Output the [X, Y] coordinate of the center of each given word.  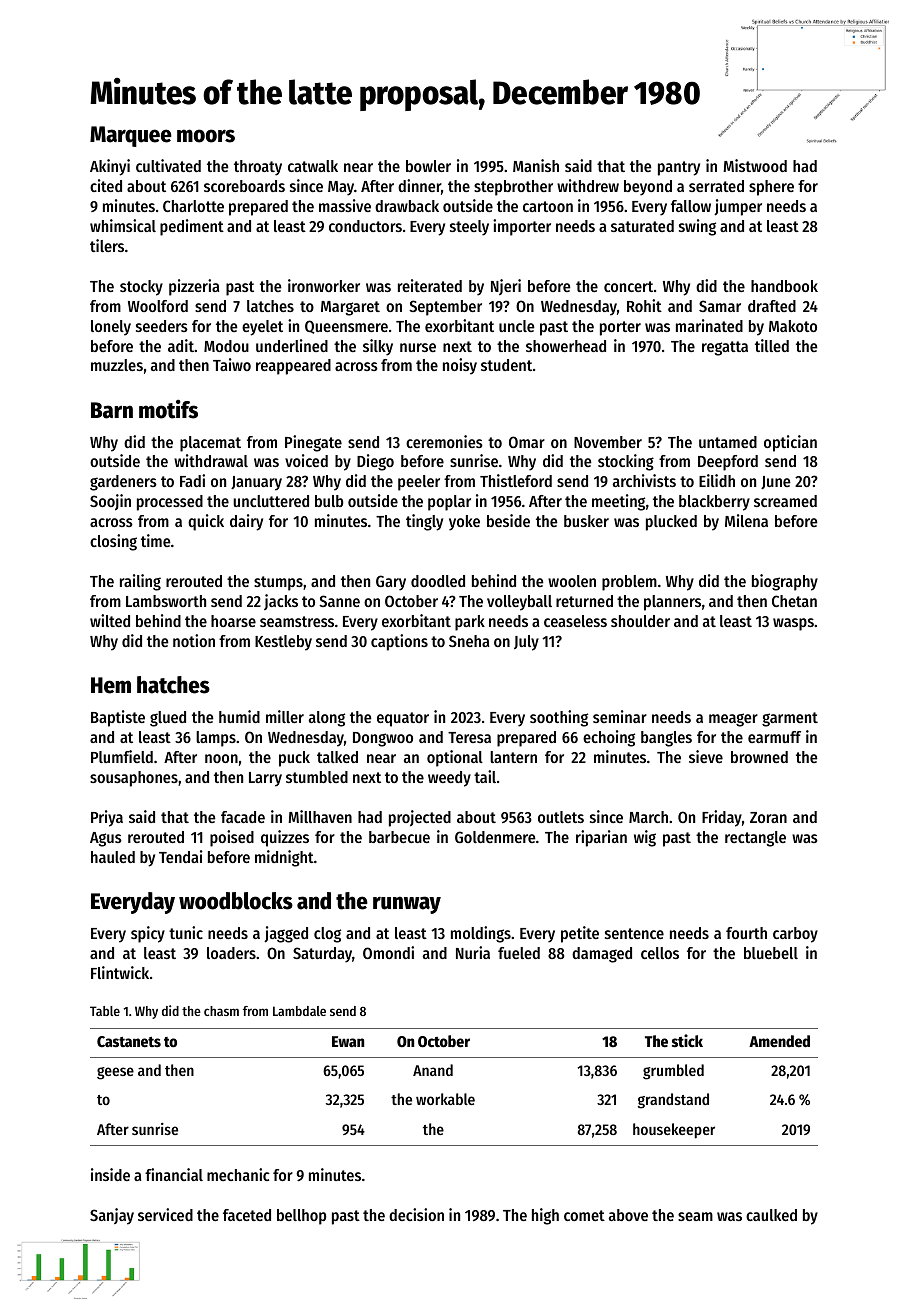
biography [785, 582]
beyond [648, 188]
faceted [247, 1215]
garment [790, 719]
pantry [679, 168]
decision [416, 1214]
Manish [536, 165]
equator [403, 719]
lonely [111, 328]
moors [206, 136]
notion [194, 640]
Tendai [181, 856]
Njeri [506, 287]
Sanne [339, 601]
